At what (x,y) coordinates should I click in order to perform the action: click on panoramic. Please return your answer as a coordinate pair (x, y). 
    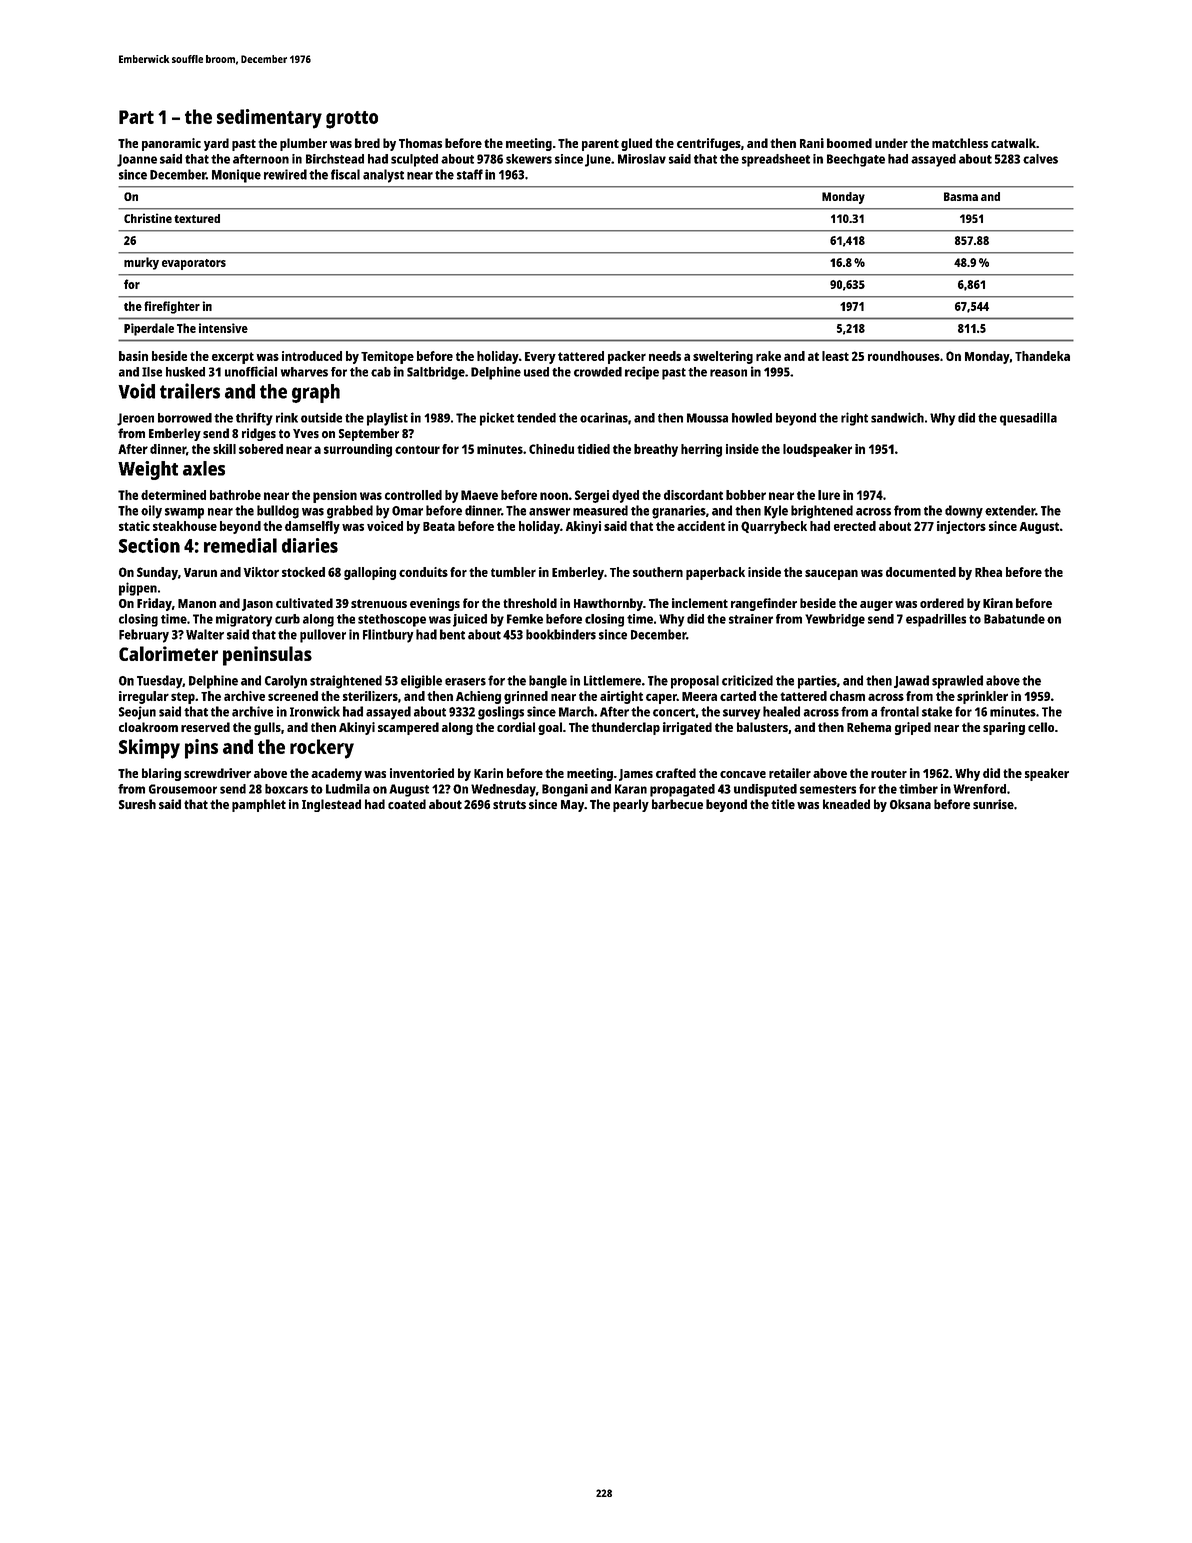
    Looking at the image, I should click on (171, 144).
